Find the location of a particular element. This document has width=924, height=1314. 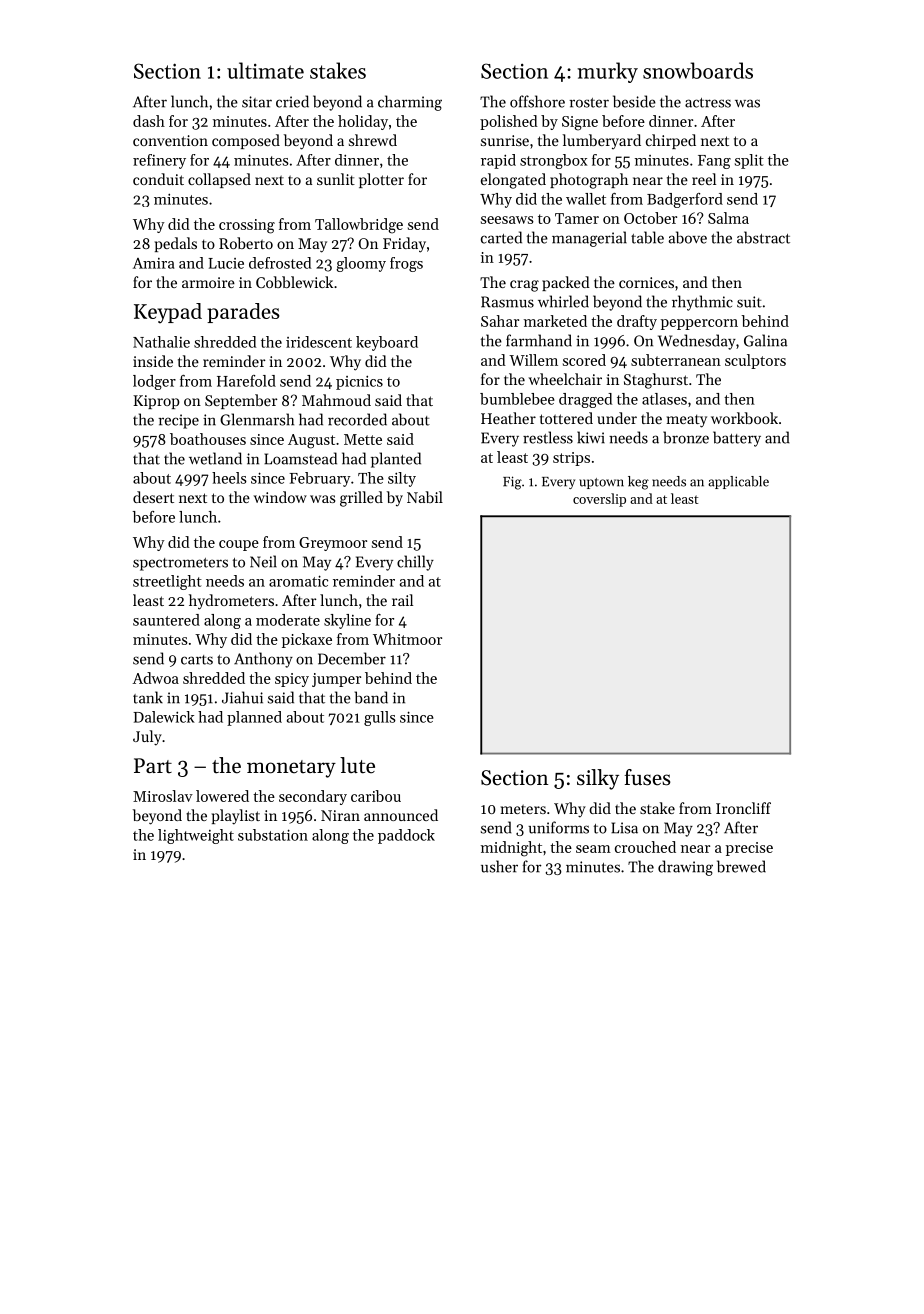

Fig is located at coordinates (512, 483).
